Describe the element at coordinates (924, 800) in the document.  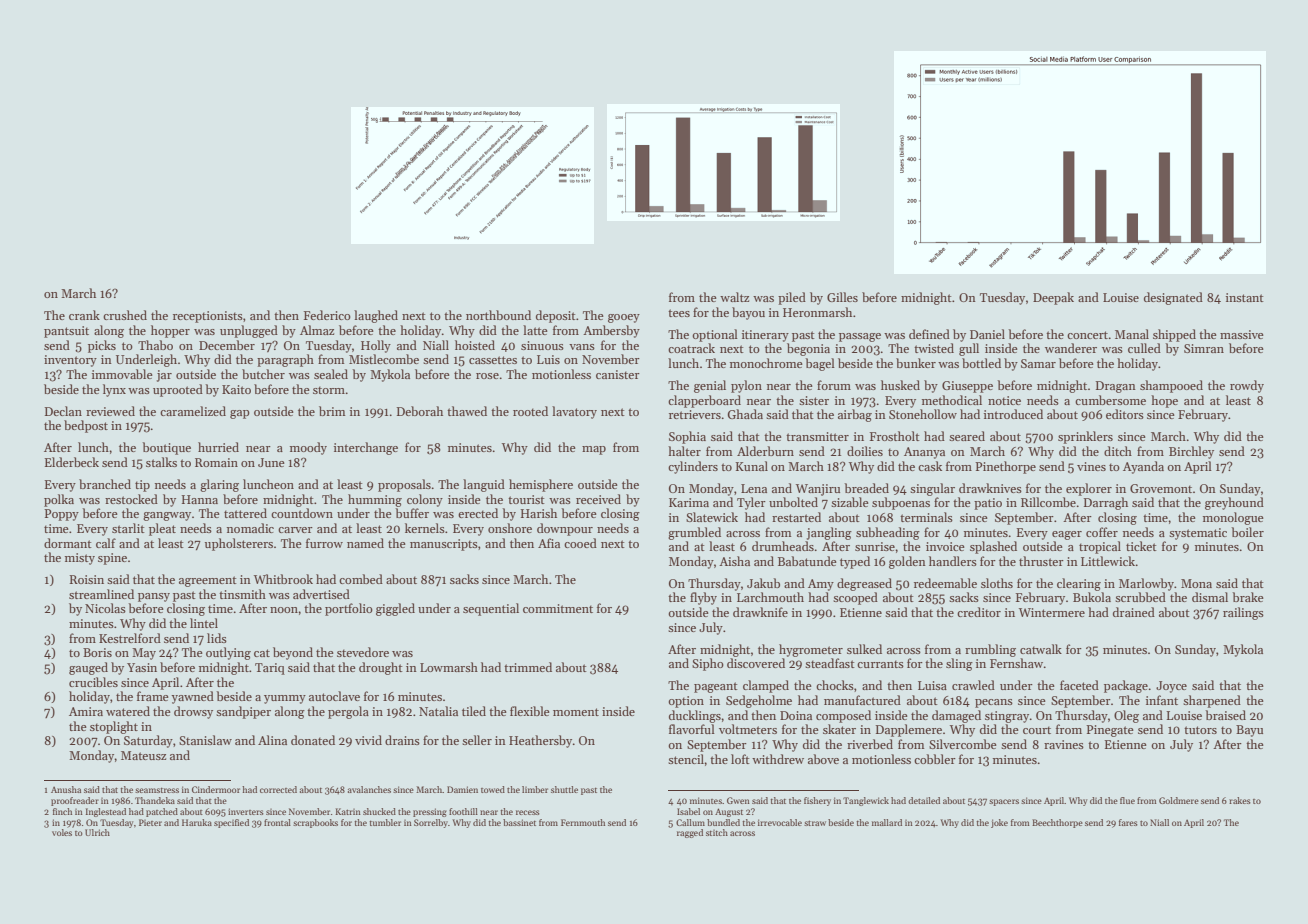
I see `detailed` at that location.
